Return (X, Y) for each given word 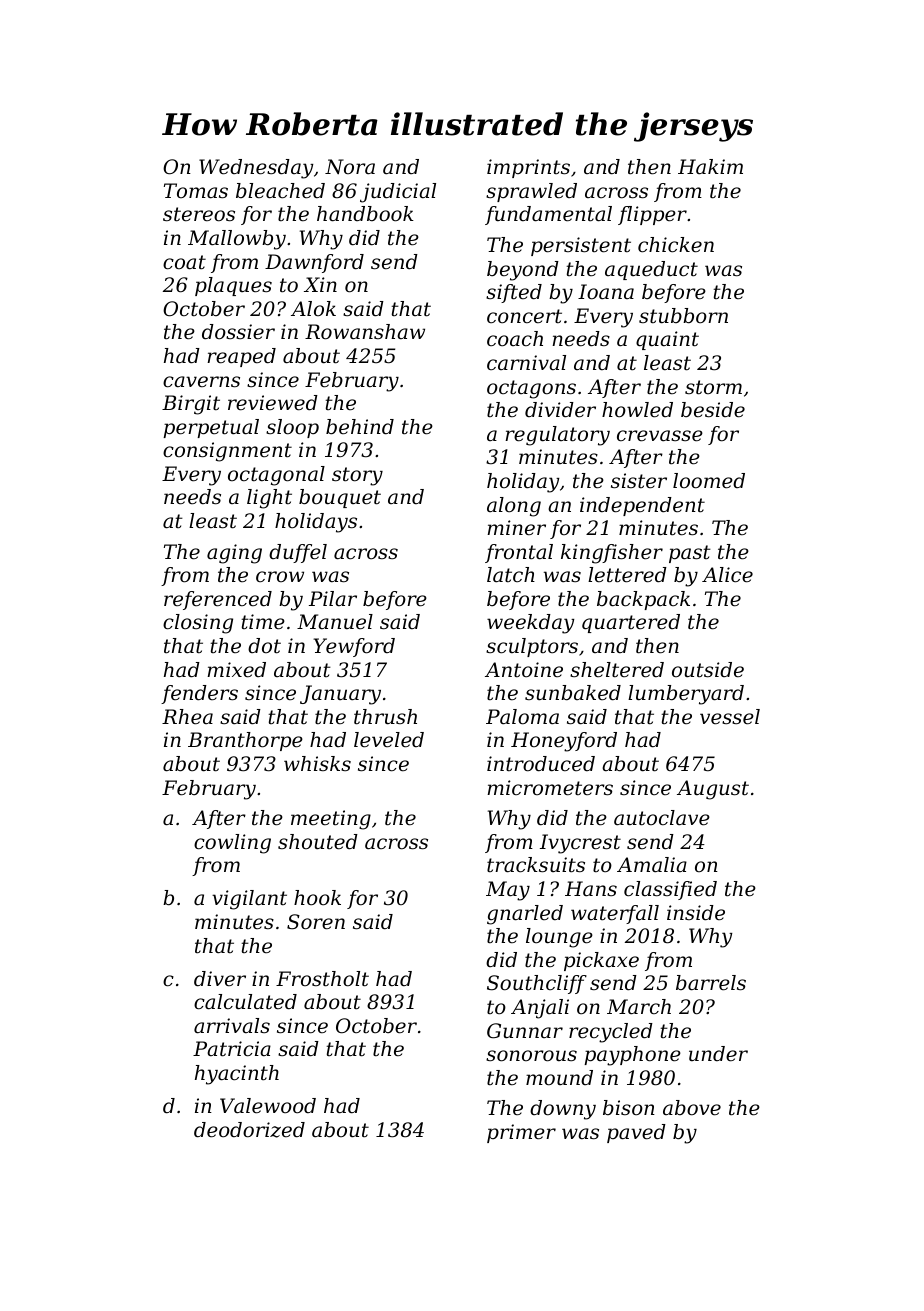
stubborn (683, 316)
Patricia (232, 1049)
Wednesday (256, 169)
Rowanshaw (365, 332)
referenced (218, 600)
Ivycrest (580, 844)
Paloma (522, 717)
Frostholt (322, 979)
